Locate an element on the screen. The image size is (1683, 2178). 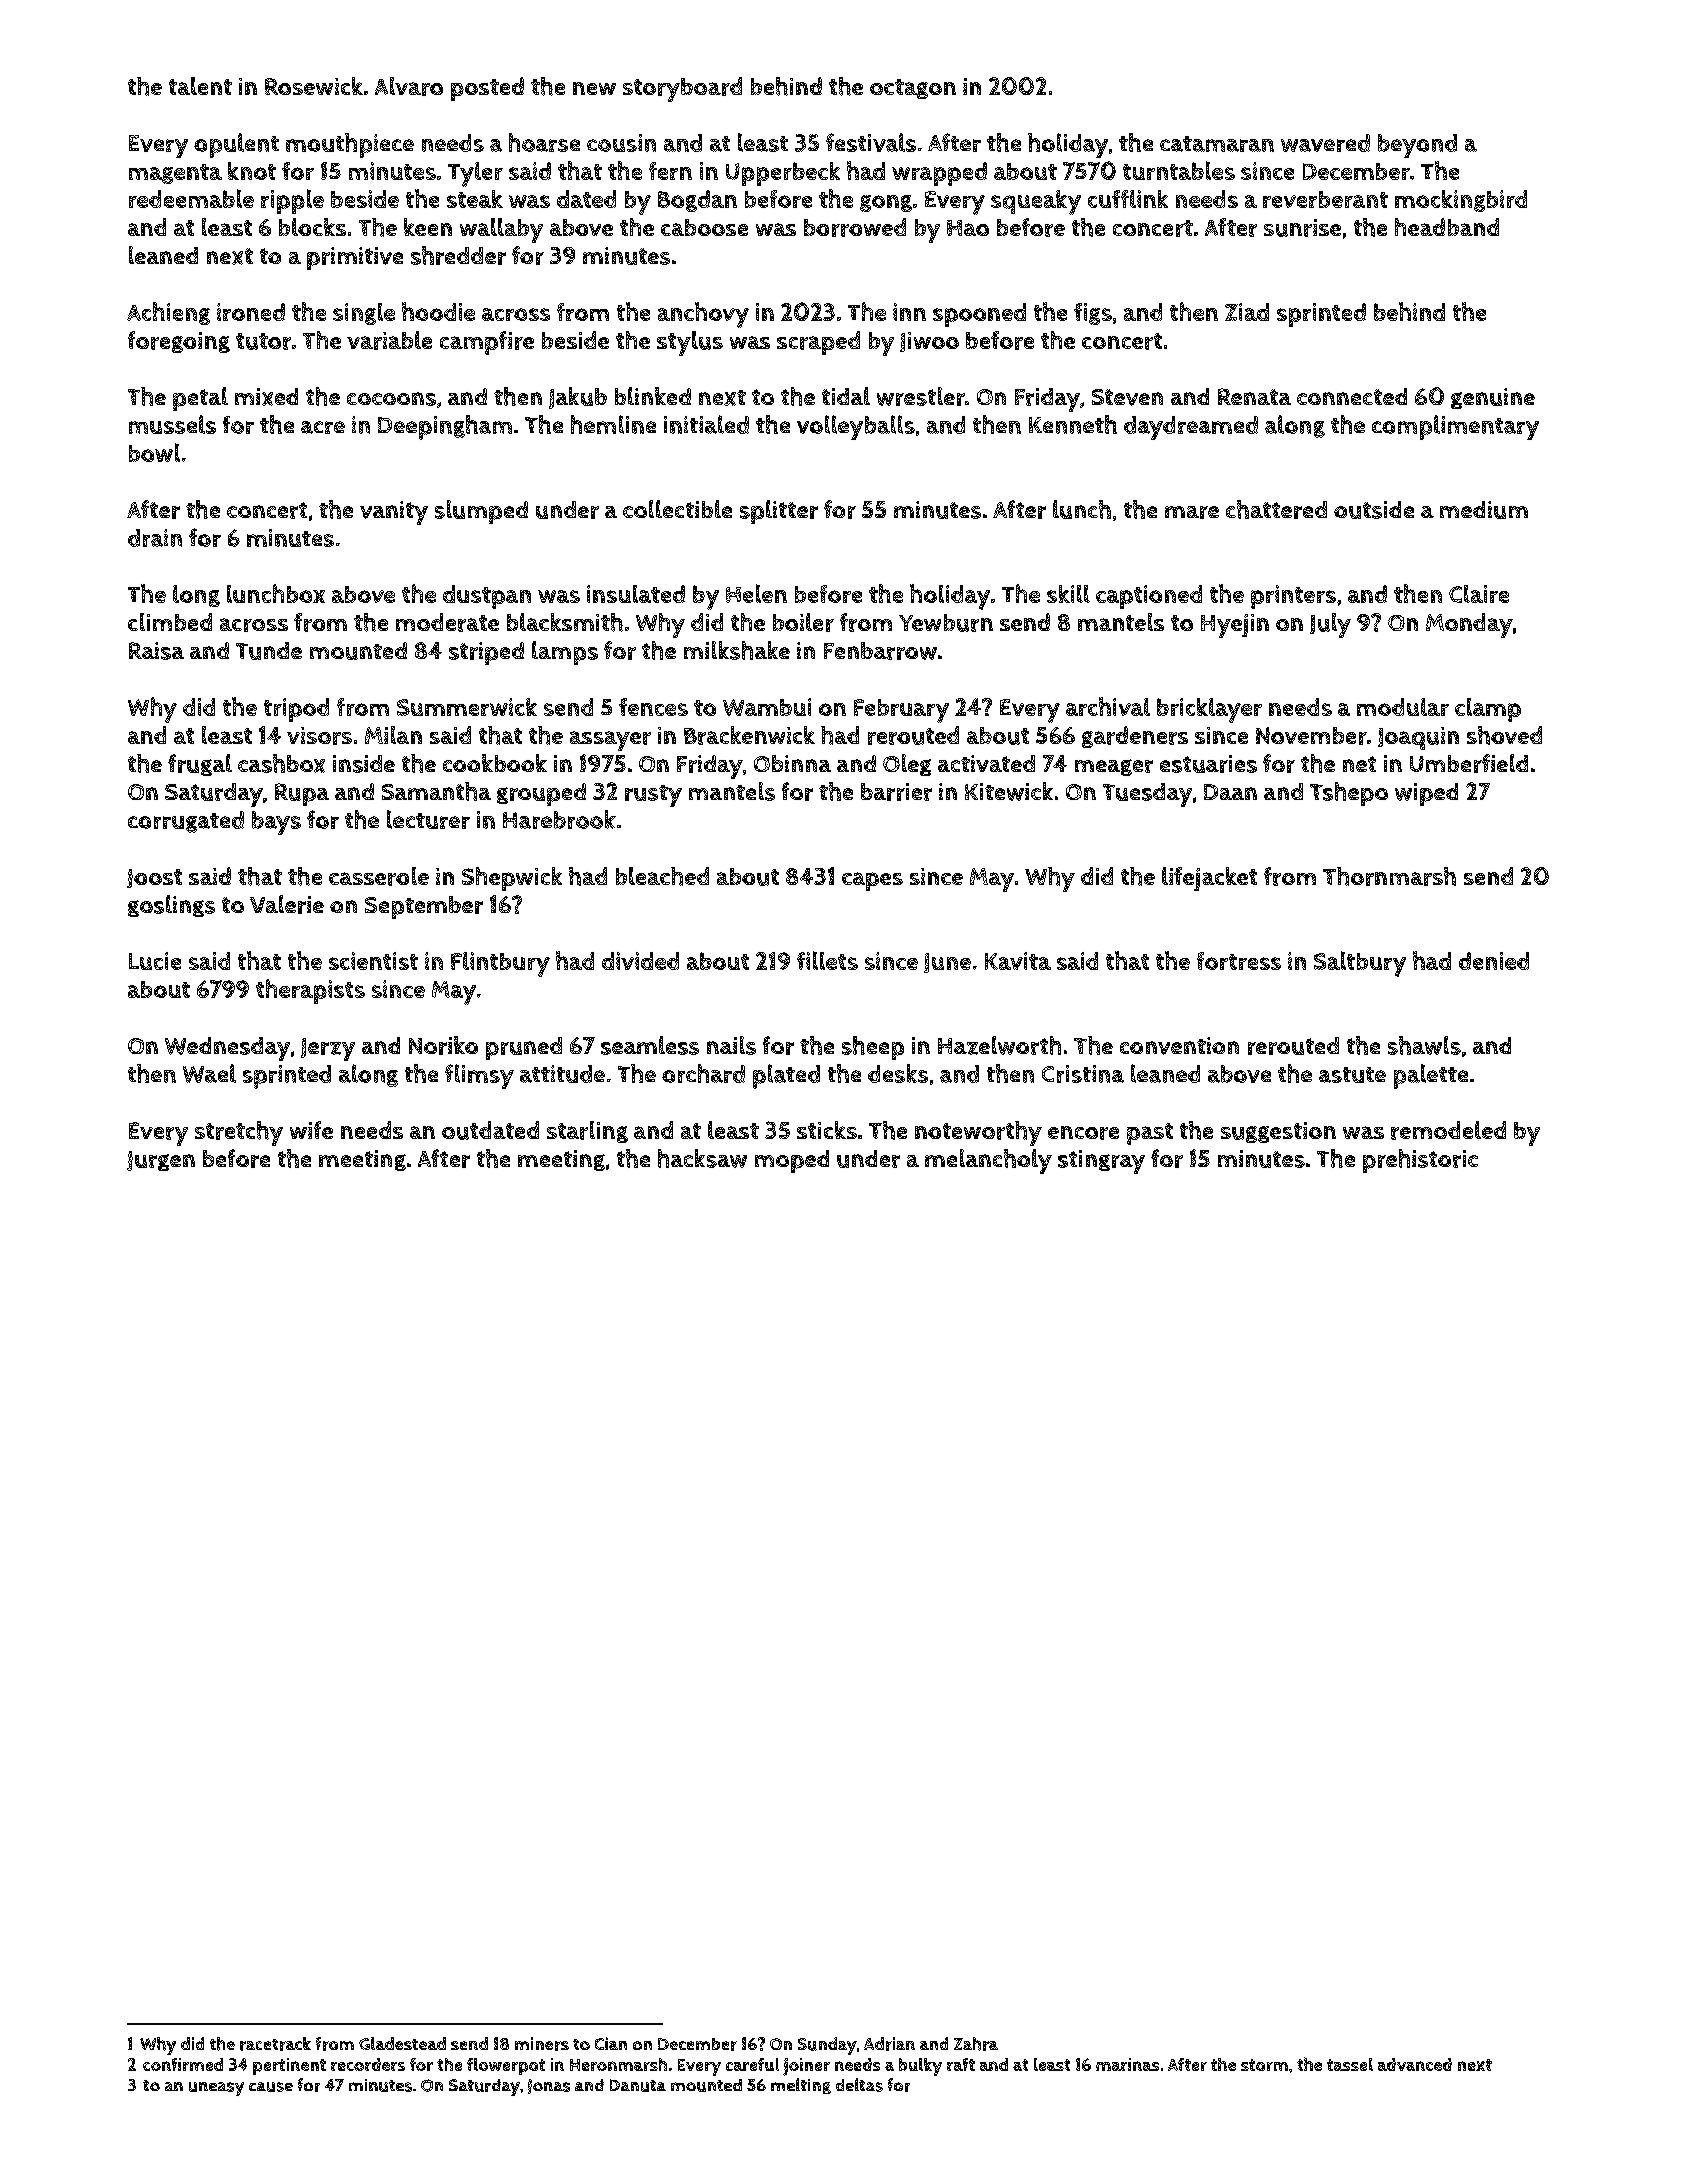
wrestler is located at coordinates (921, 396).
